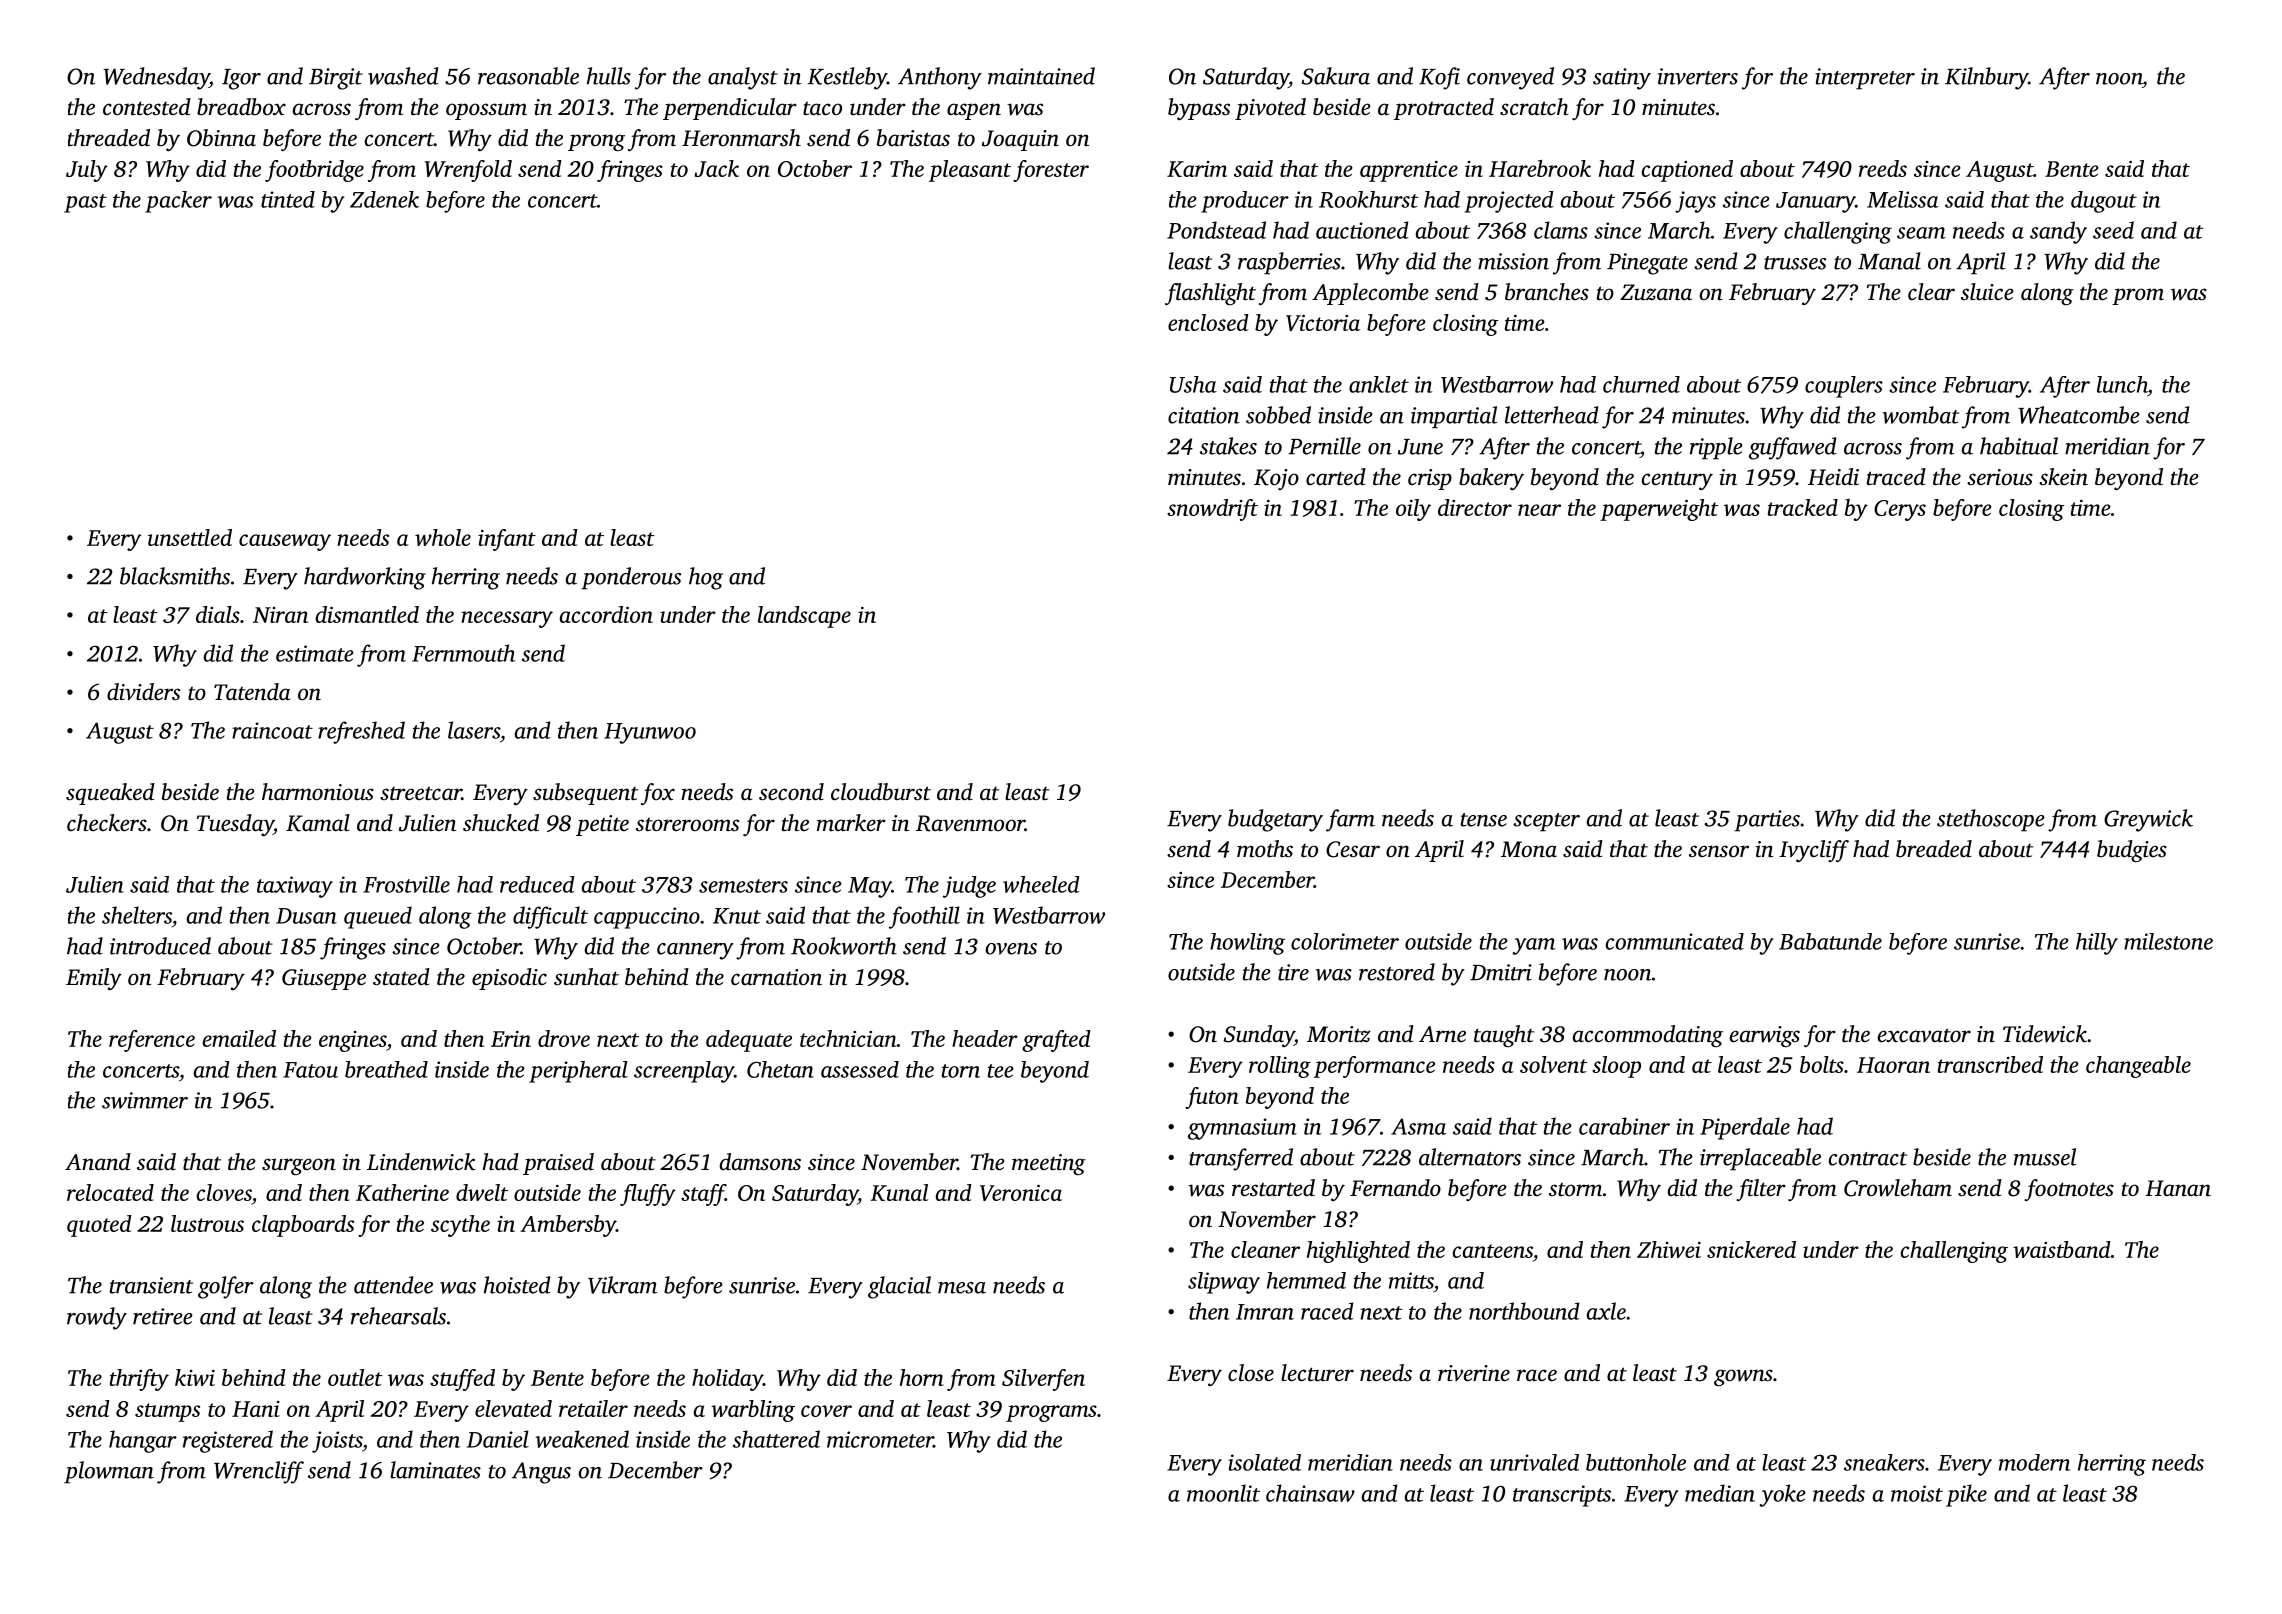  What do you see at coordinates (596, 142) in the document?
I see `prong` at bounding box center [596, 142].
